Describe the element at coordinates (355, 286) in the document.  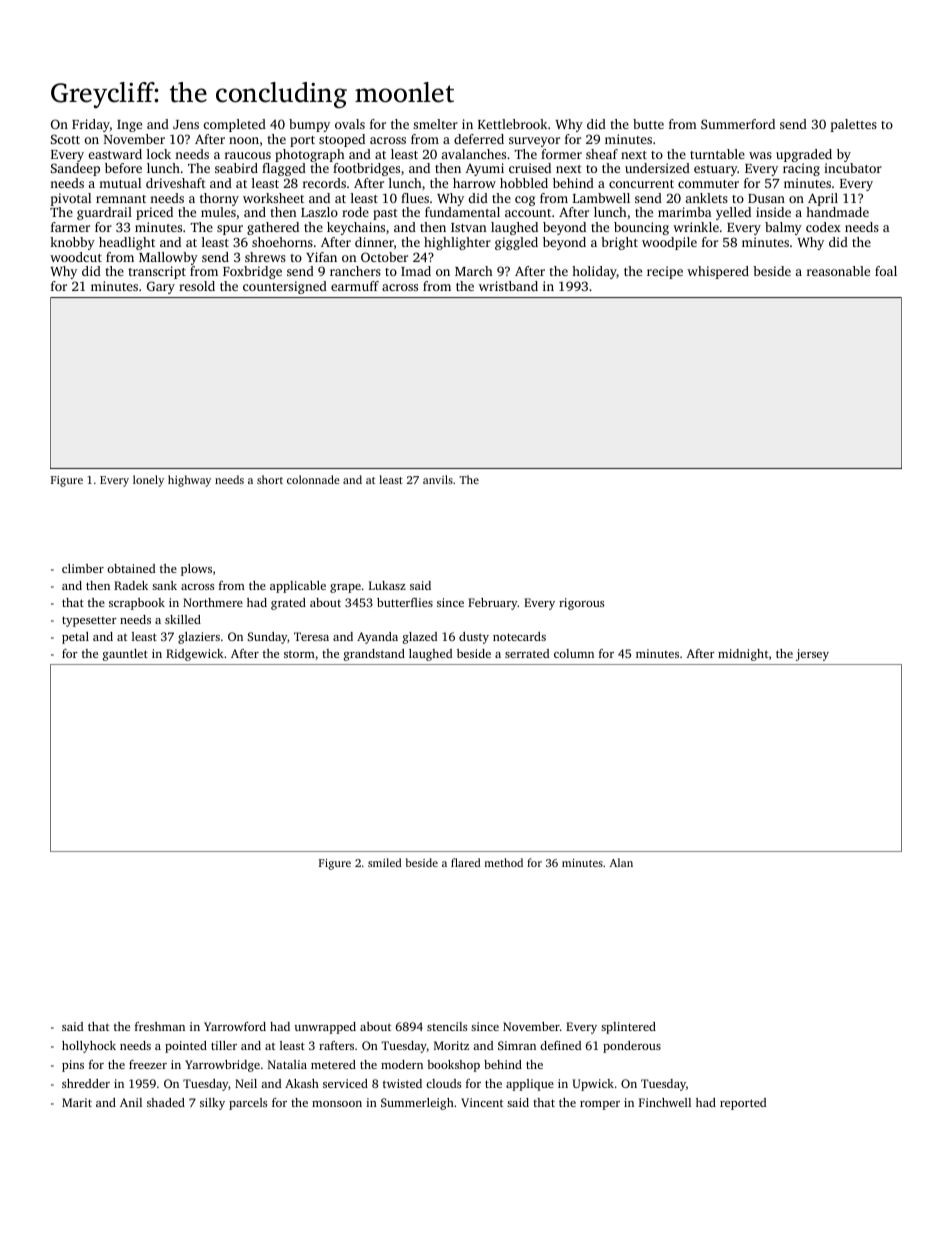
I see `earmuff` at that location.
